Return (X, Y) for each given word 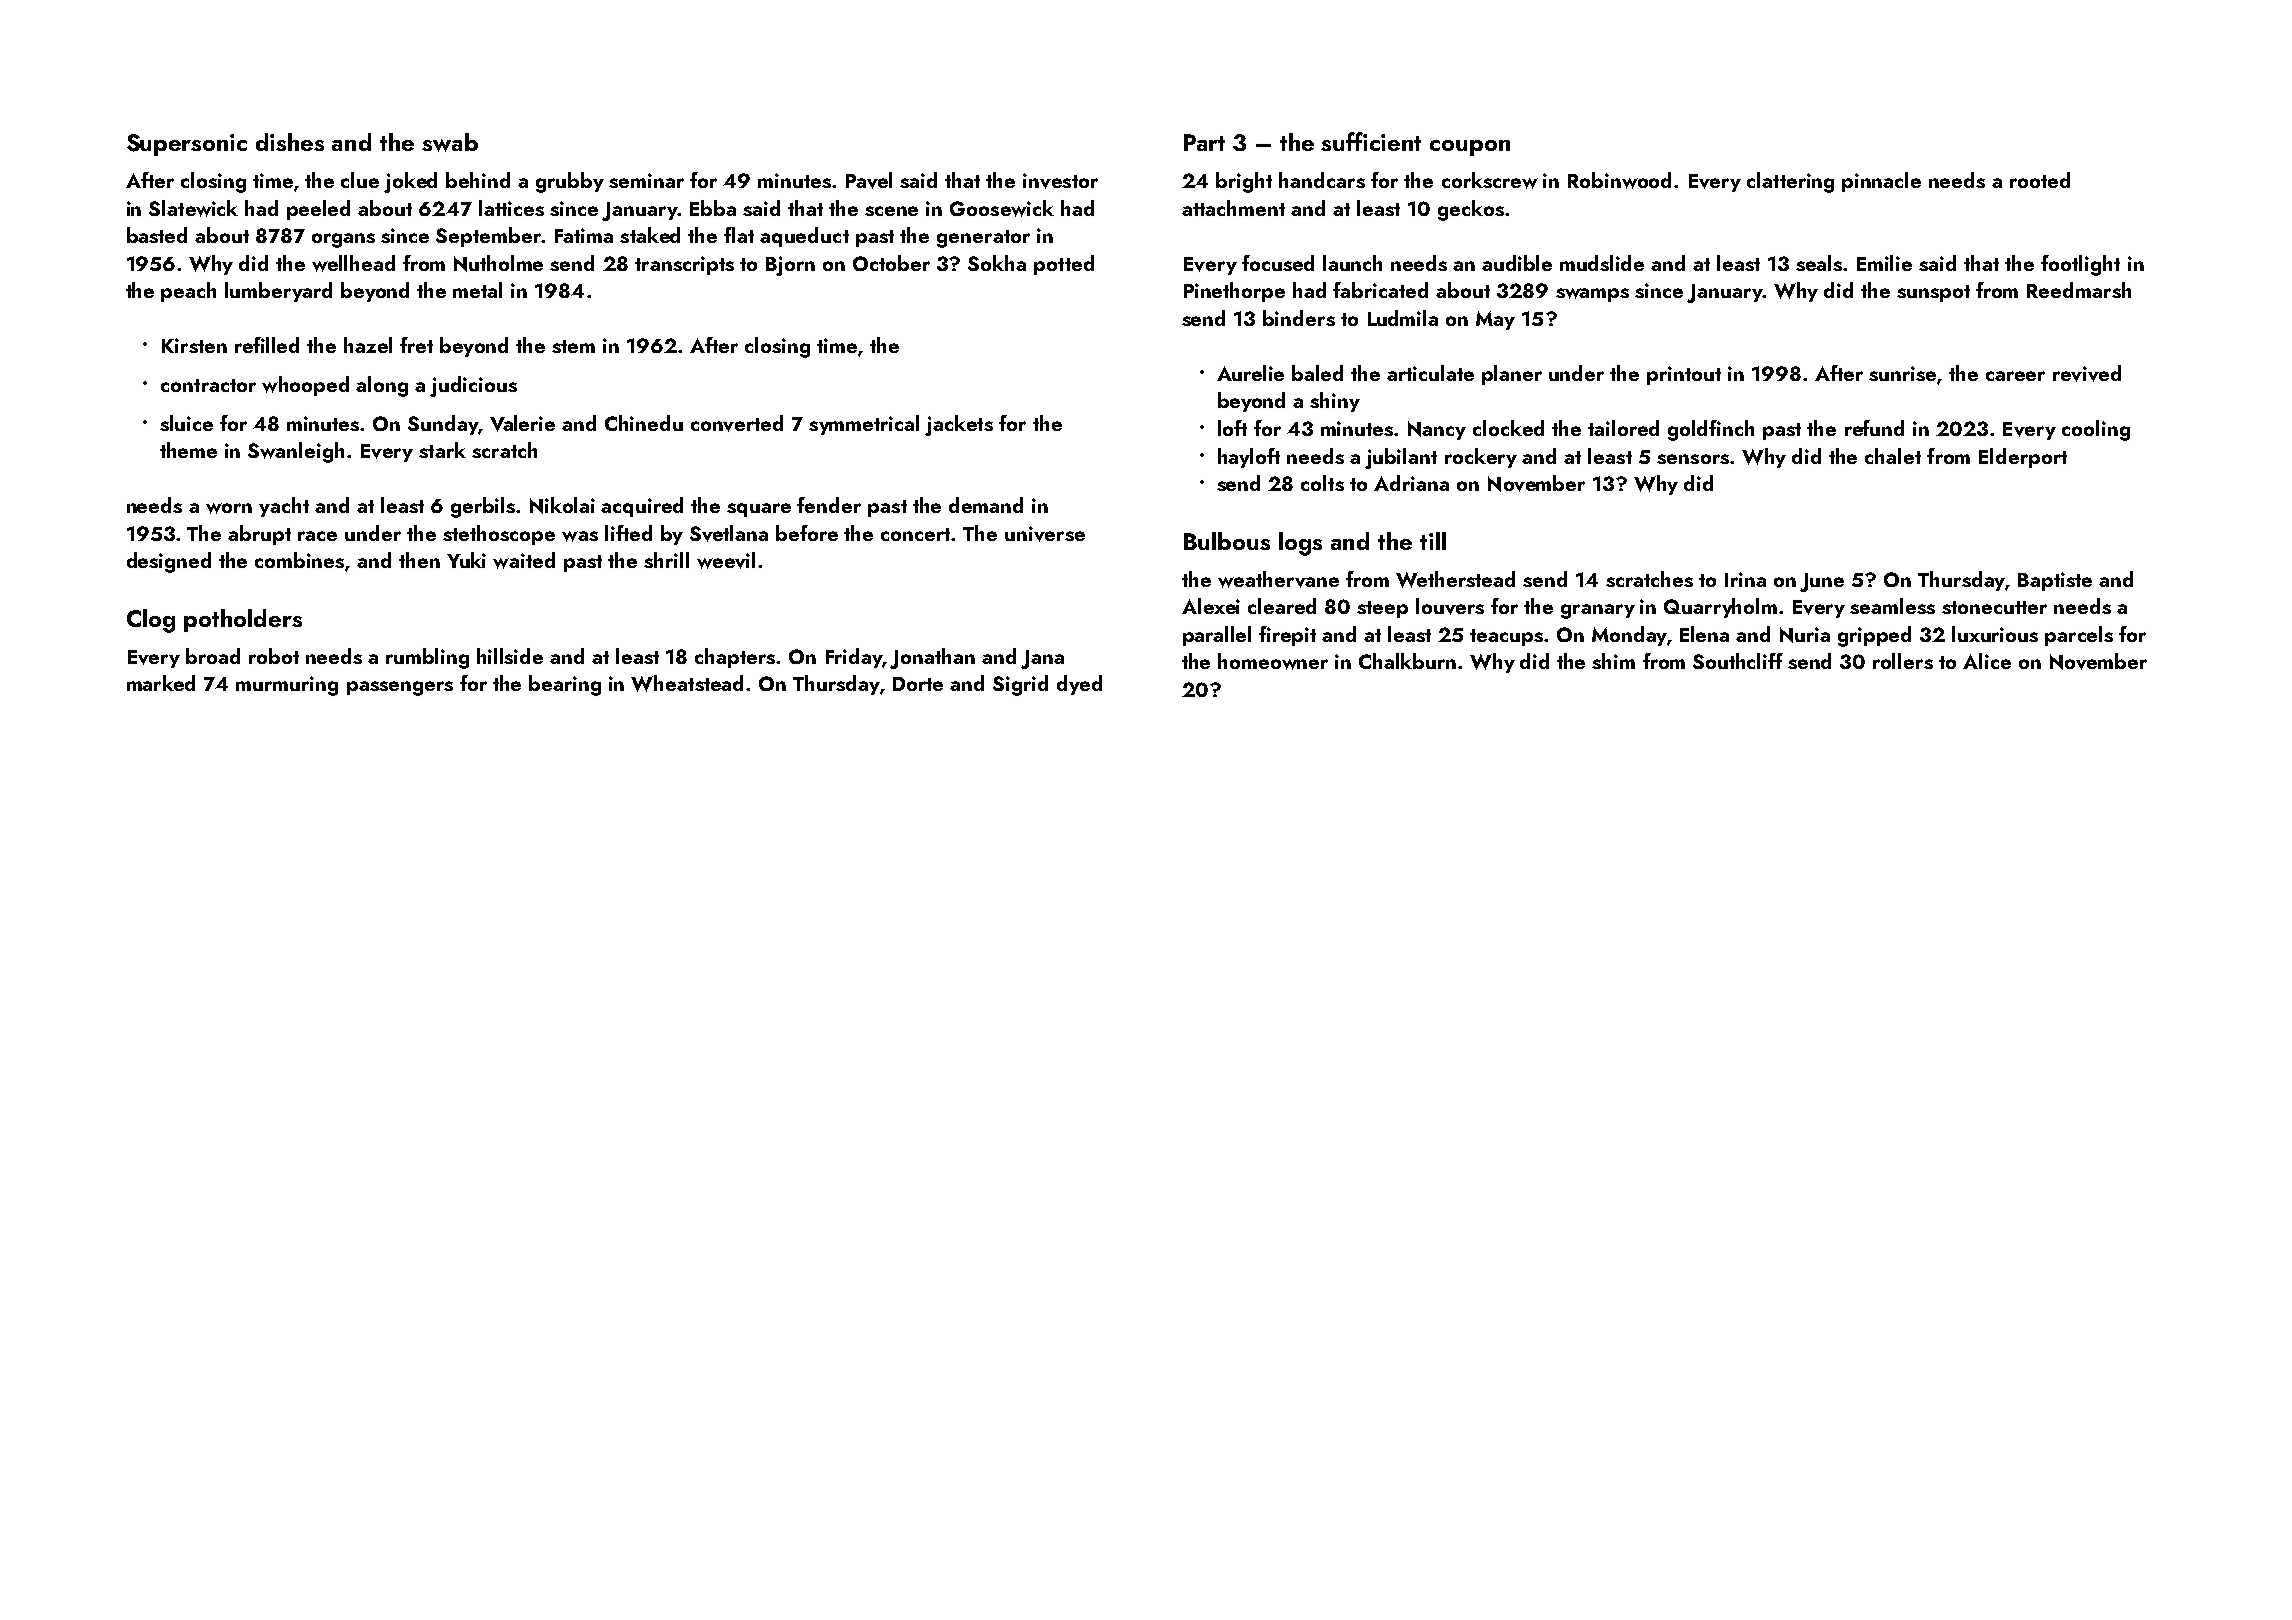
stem (573, 346)
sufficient (1371, 141)
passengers (400, 688)
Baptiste (2055, 581)
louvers (1450, 606)
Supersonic (187, 145)
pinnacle (1881, 182)
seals (1819, 263)
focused (1278, 263)
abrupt (259, 535)
